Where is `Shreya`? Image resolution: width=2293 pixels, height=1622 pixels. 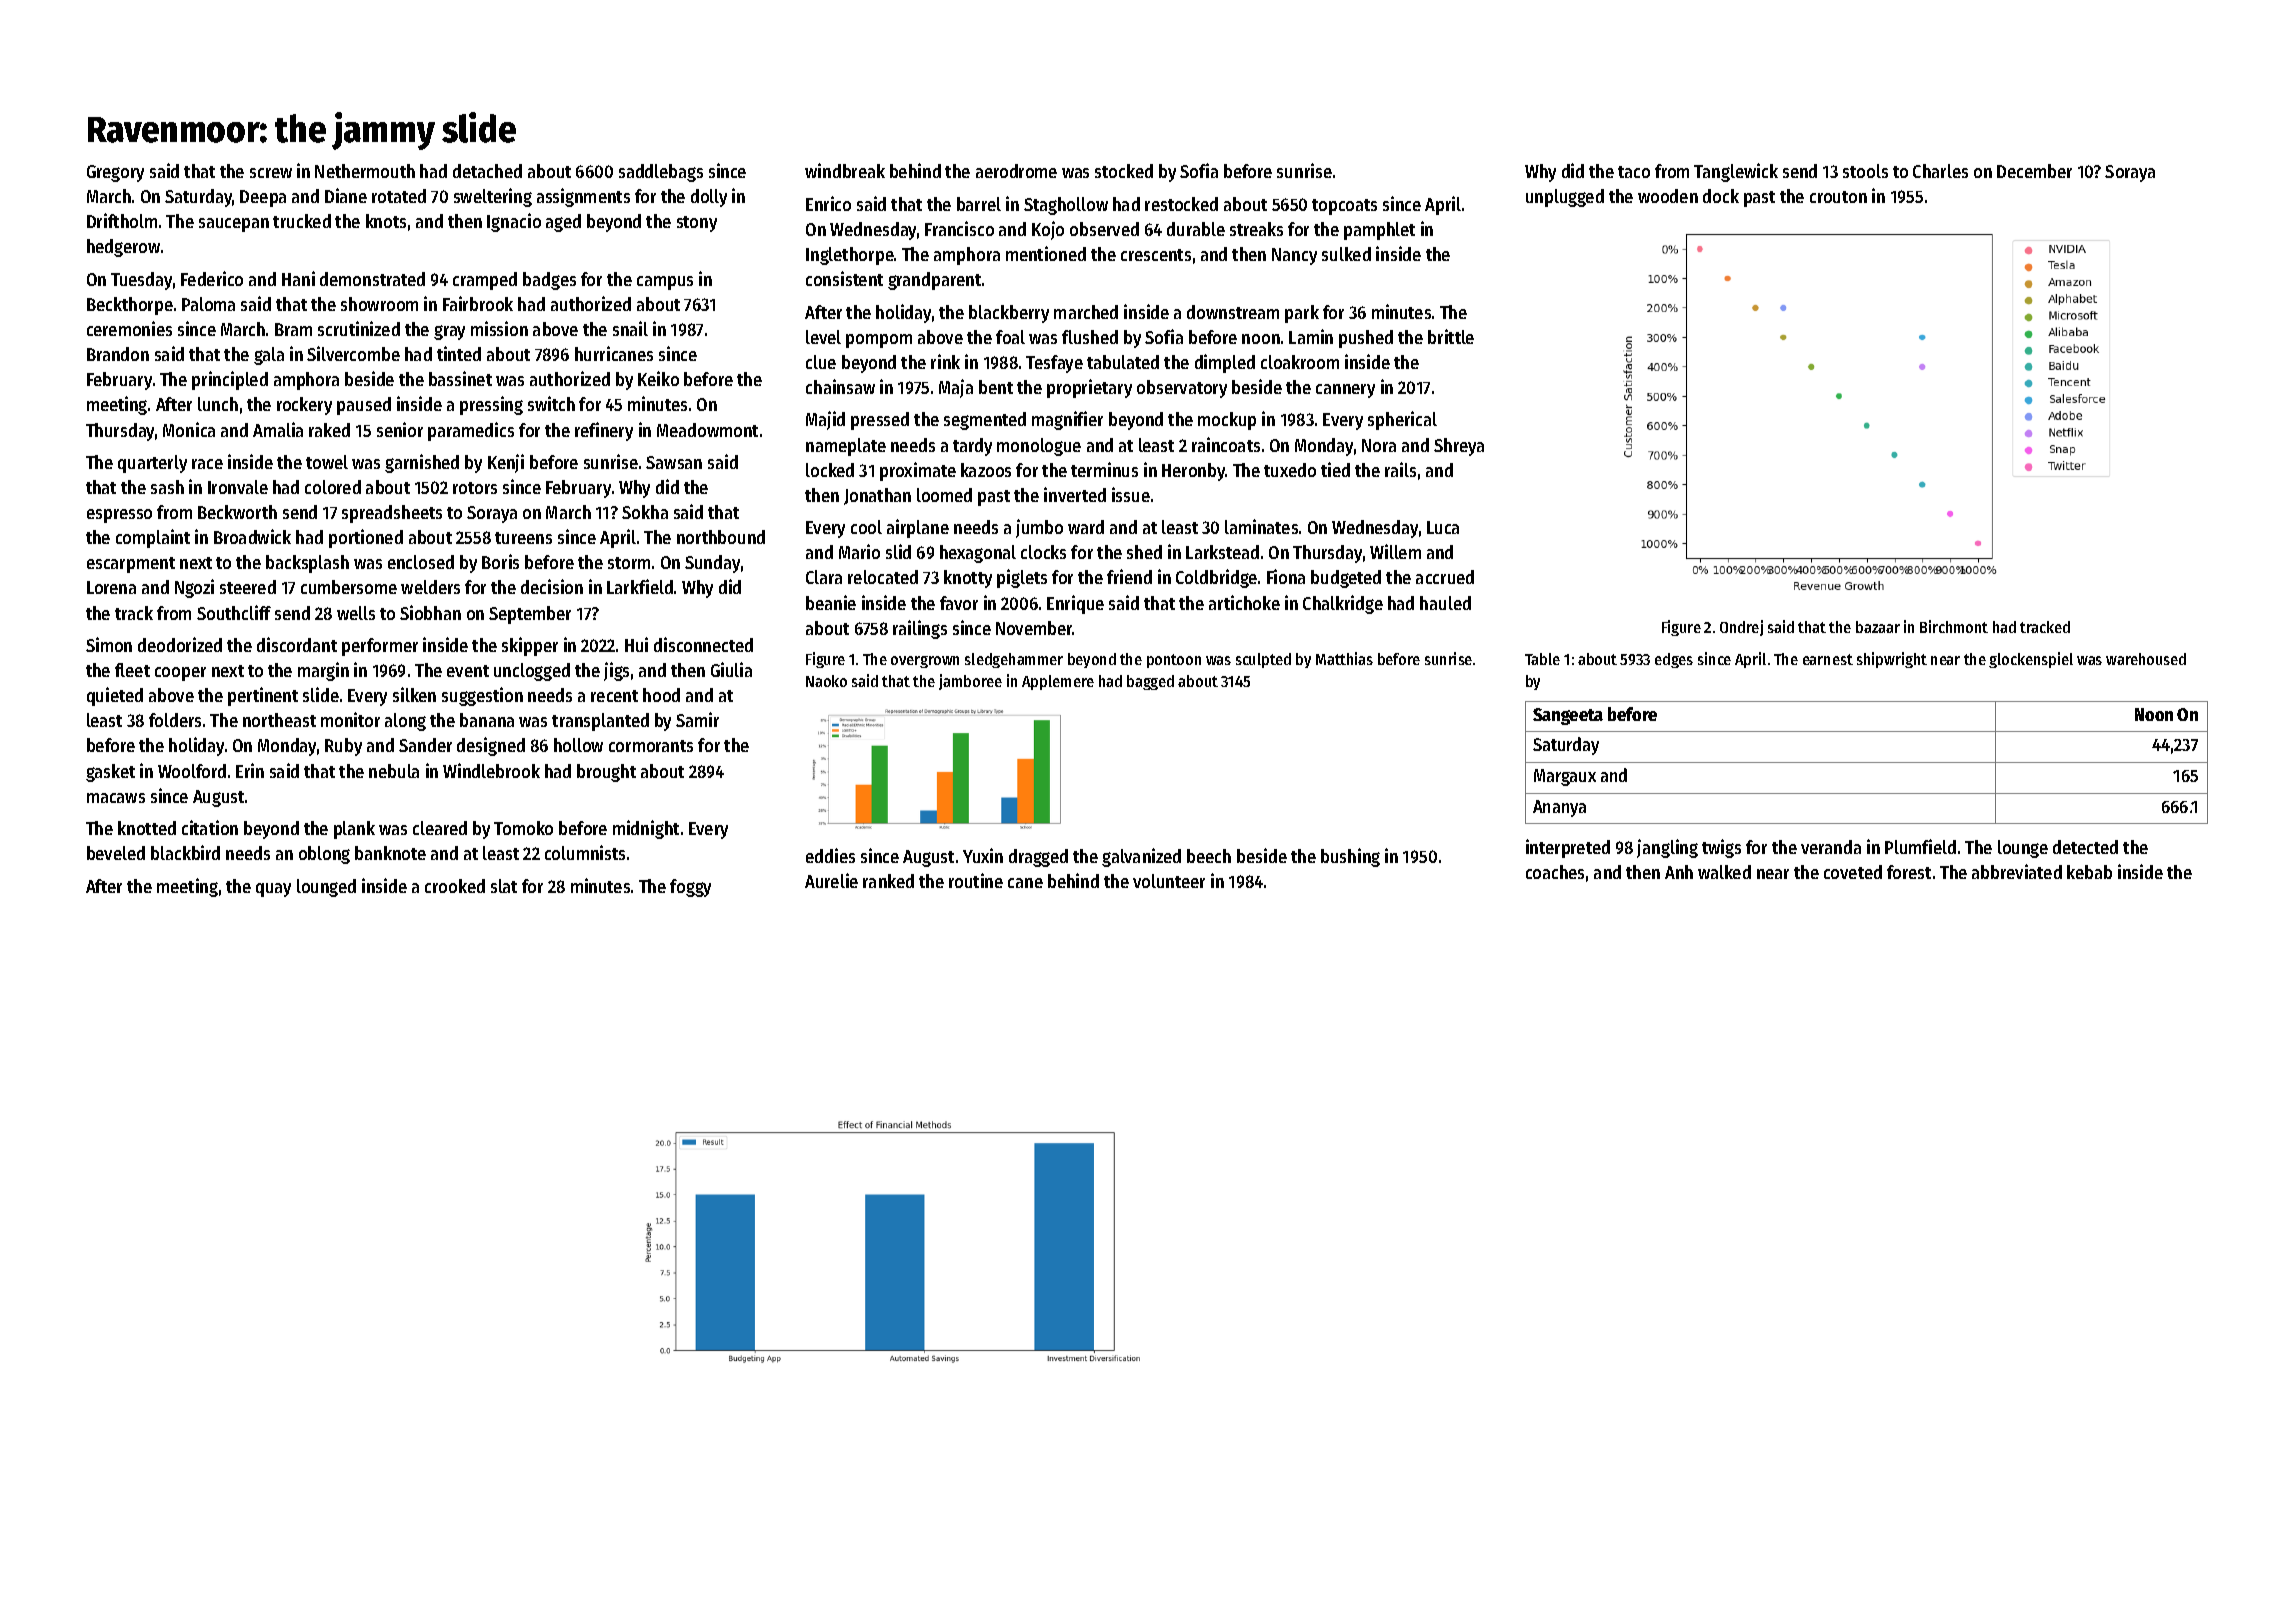
Shreya is located at coordinates (1459, 447).
